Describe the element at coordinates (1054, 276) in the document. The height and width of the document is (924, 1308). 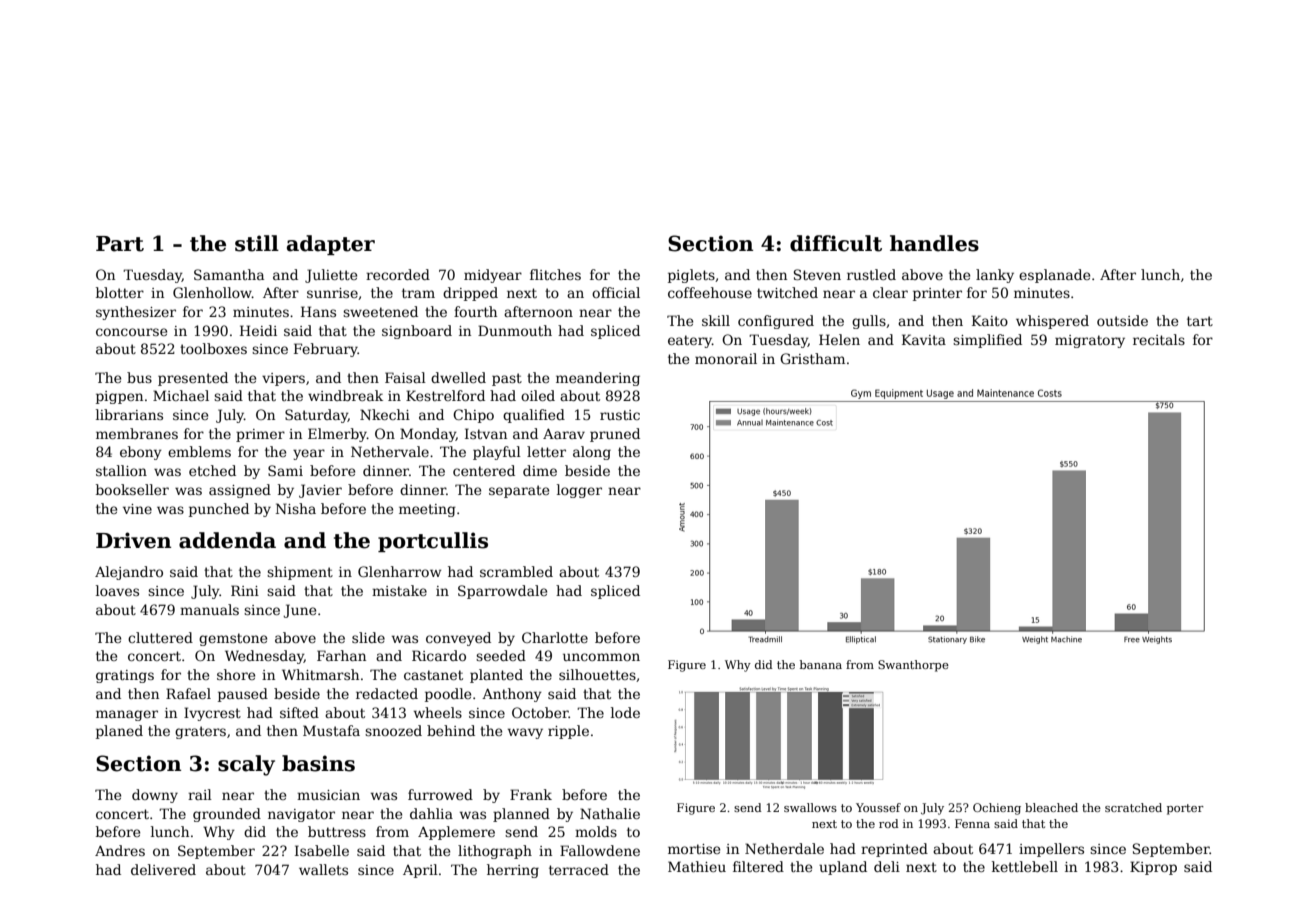
I see `esplanade` at that location.
